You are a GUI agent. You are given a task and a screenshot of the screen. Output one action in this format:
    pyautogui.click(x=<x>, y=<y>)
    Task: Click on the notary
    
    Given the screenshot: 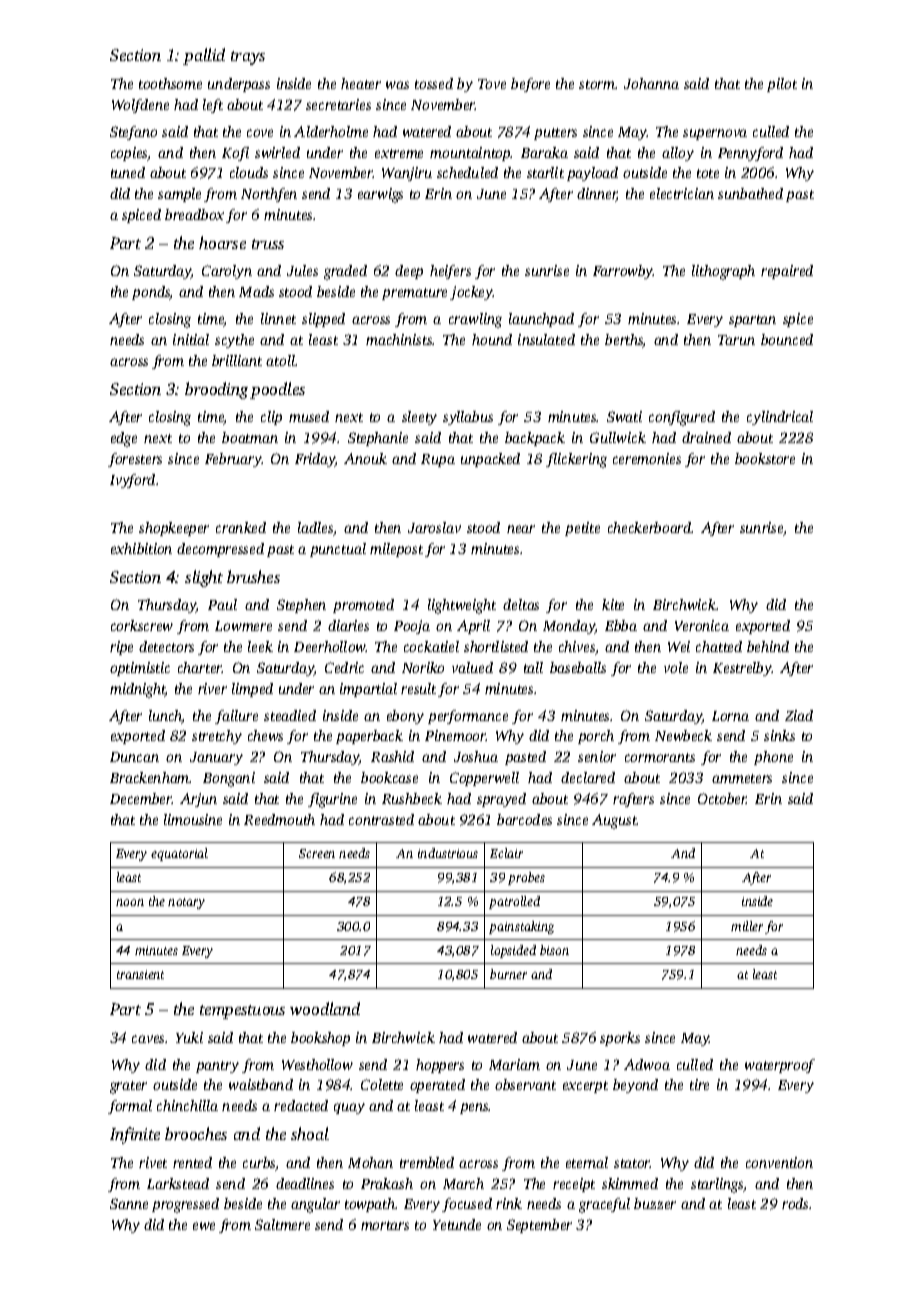 What is the action you would take?
    pyautogui.click(x=186, y=903)
